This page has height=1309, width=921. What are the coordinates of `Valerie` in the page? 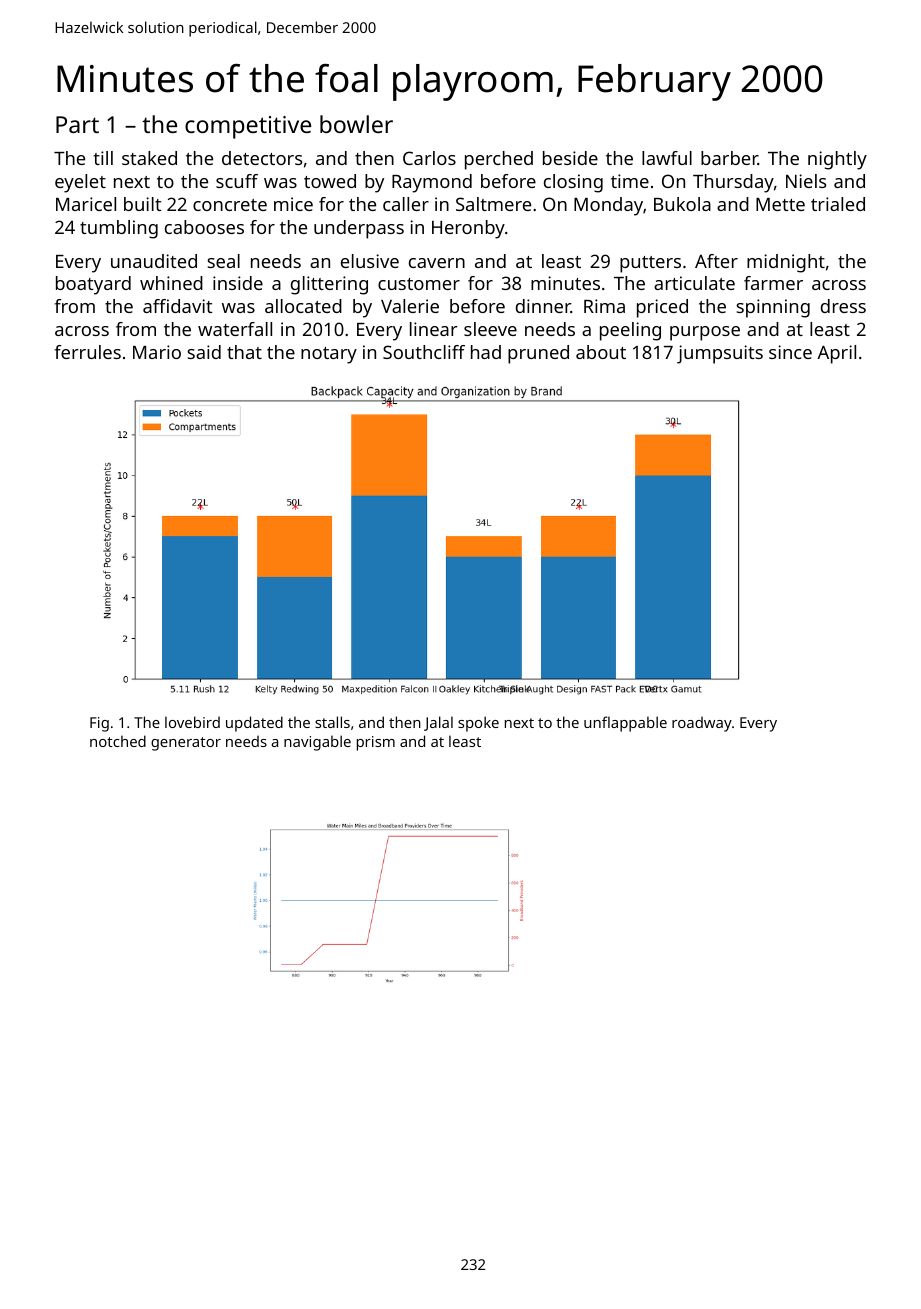 It's located at (410, 306).
